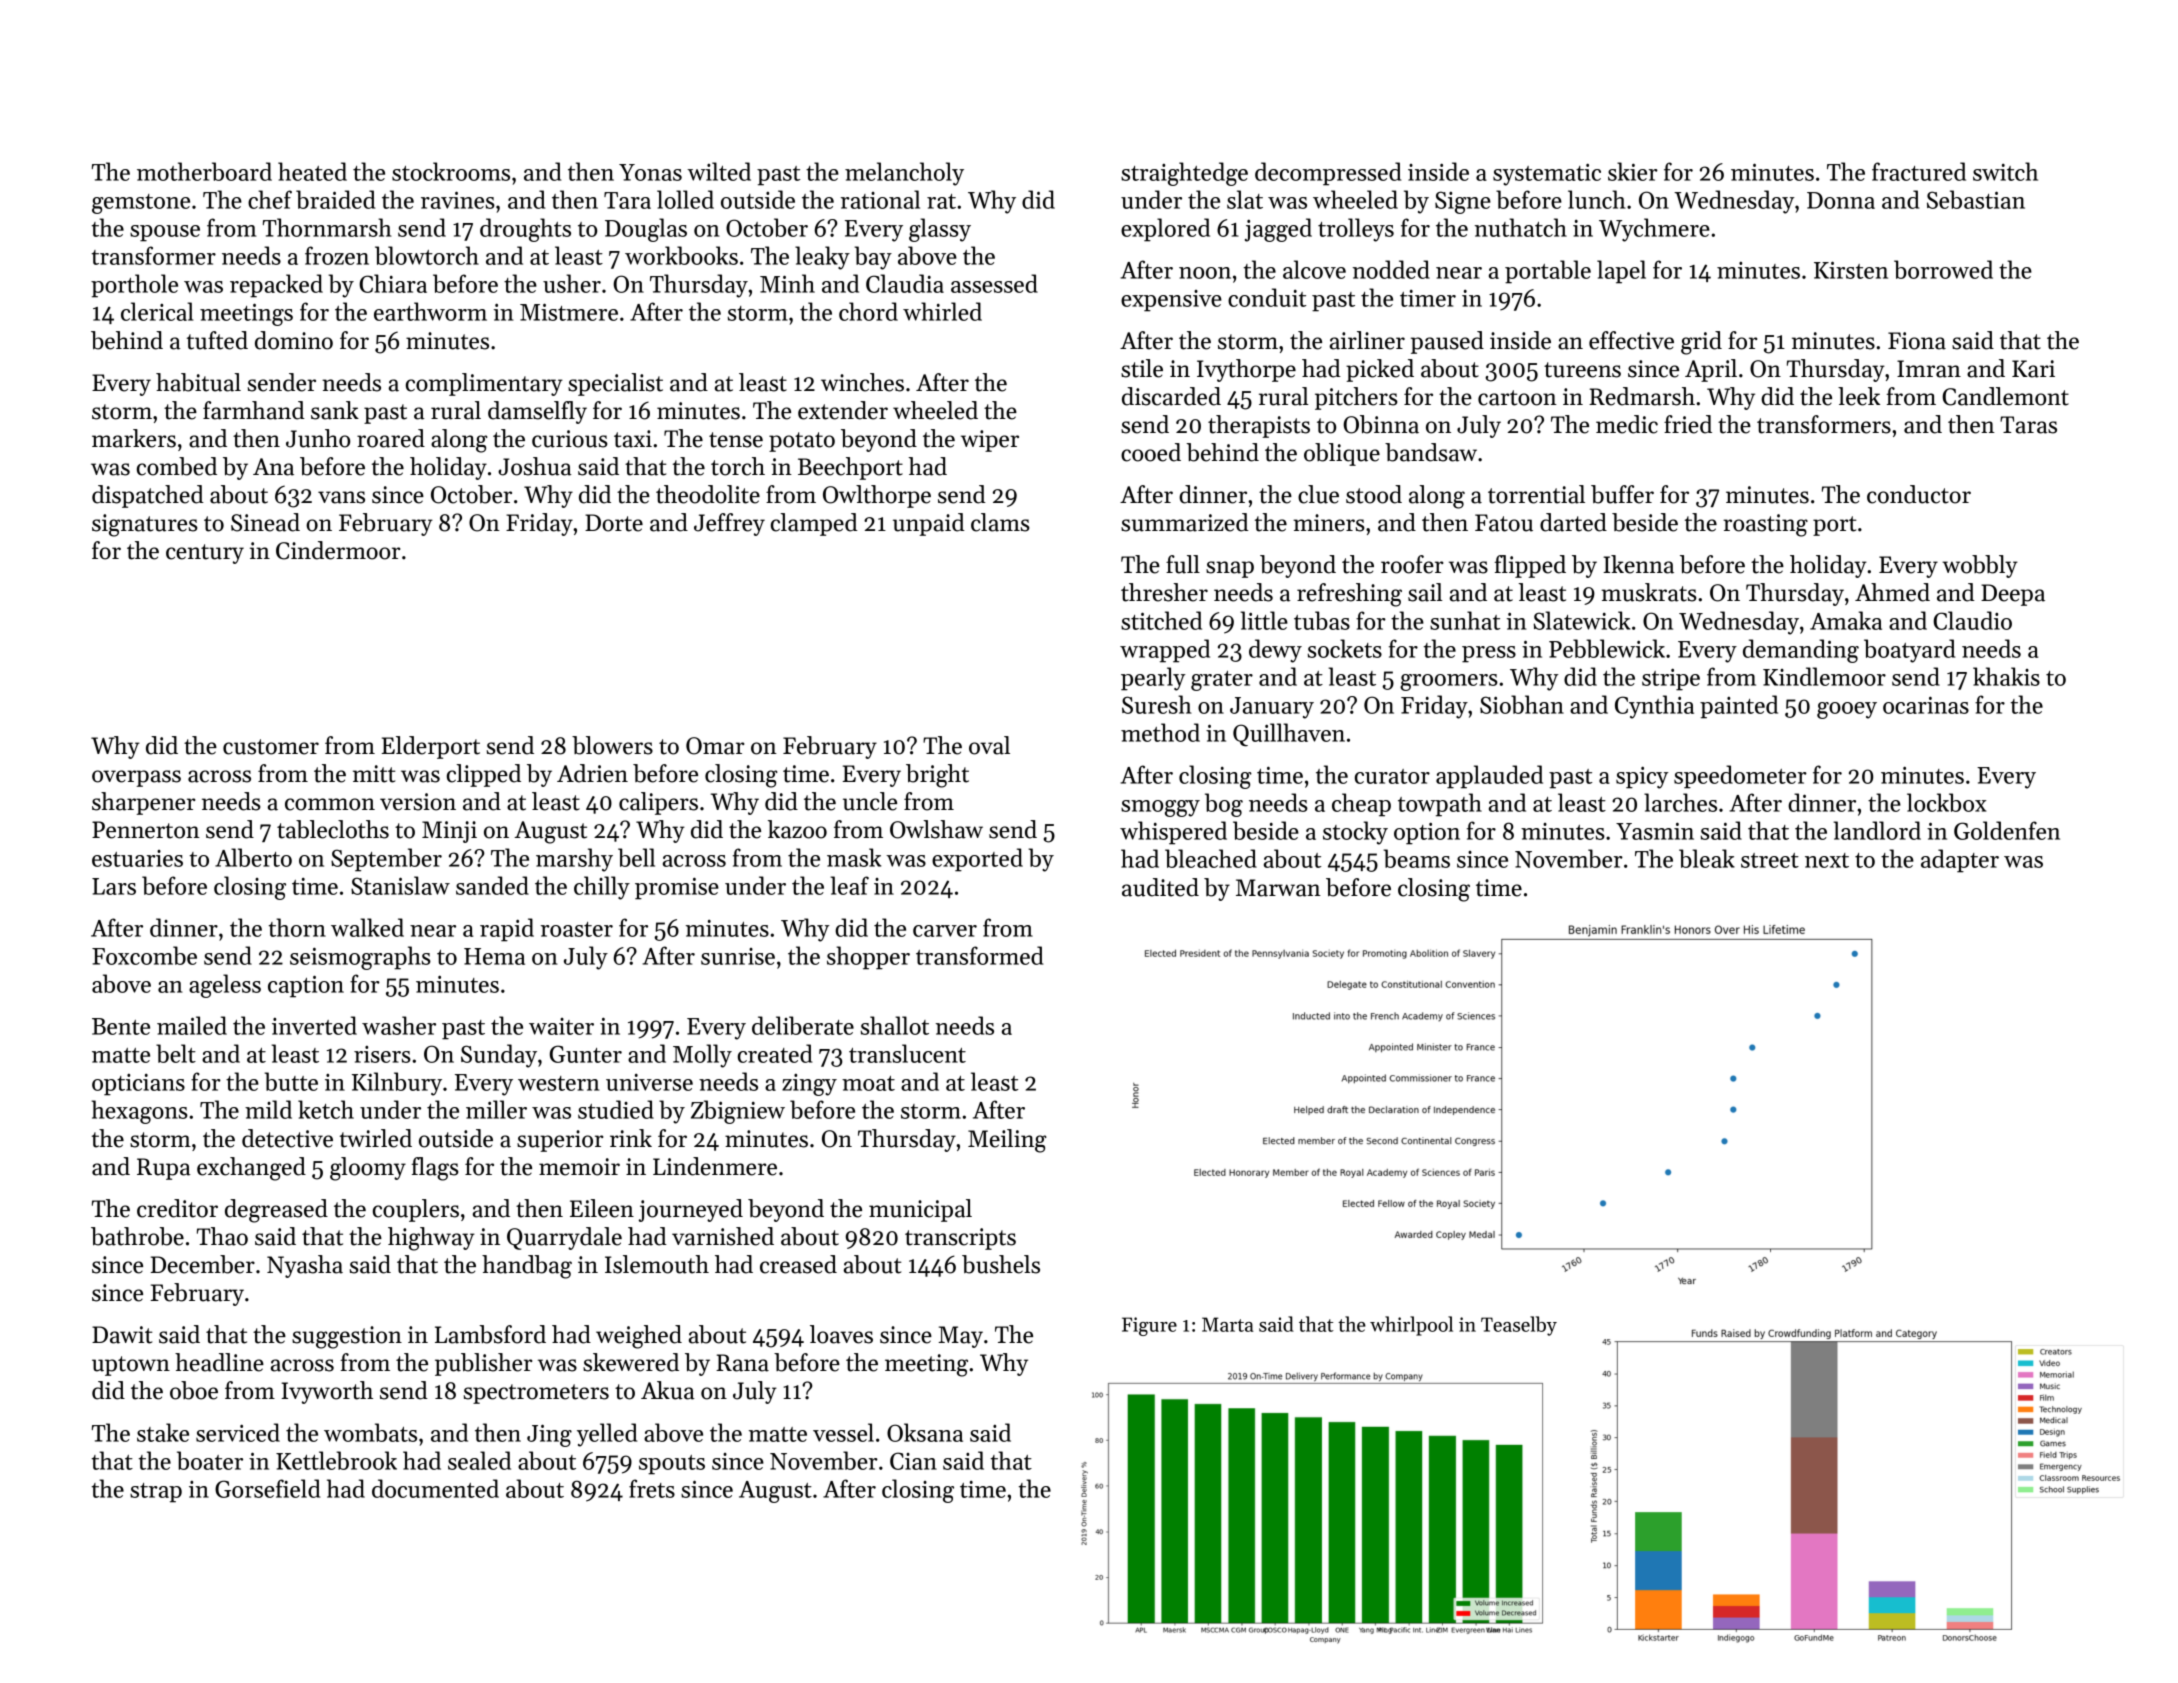 Image resolution: width=2178 pixels, height=1683 pixels. Describe the element at coordinates (849, 885) in the screenshot. I see `leaf` at that location.
